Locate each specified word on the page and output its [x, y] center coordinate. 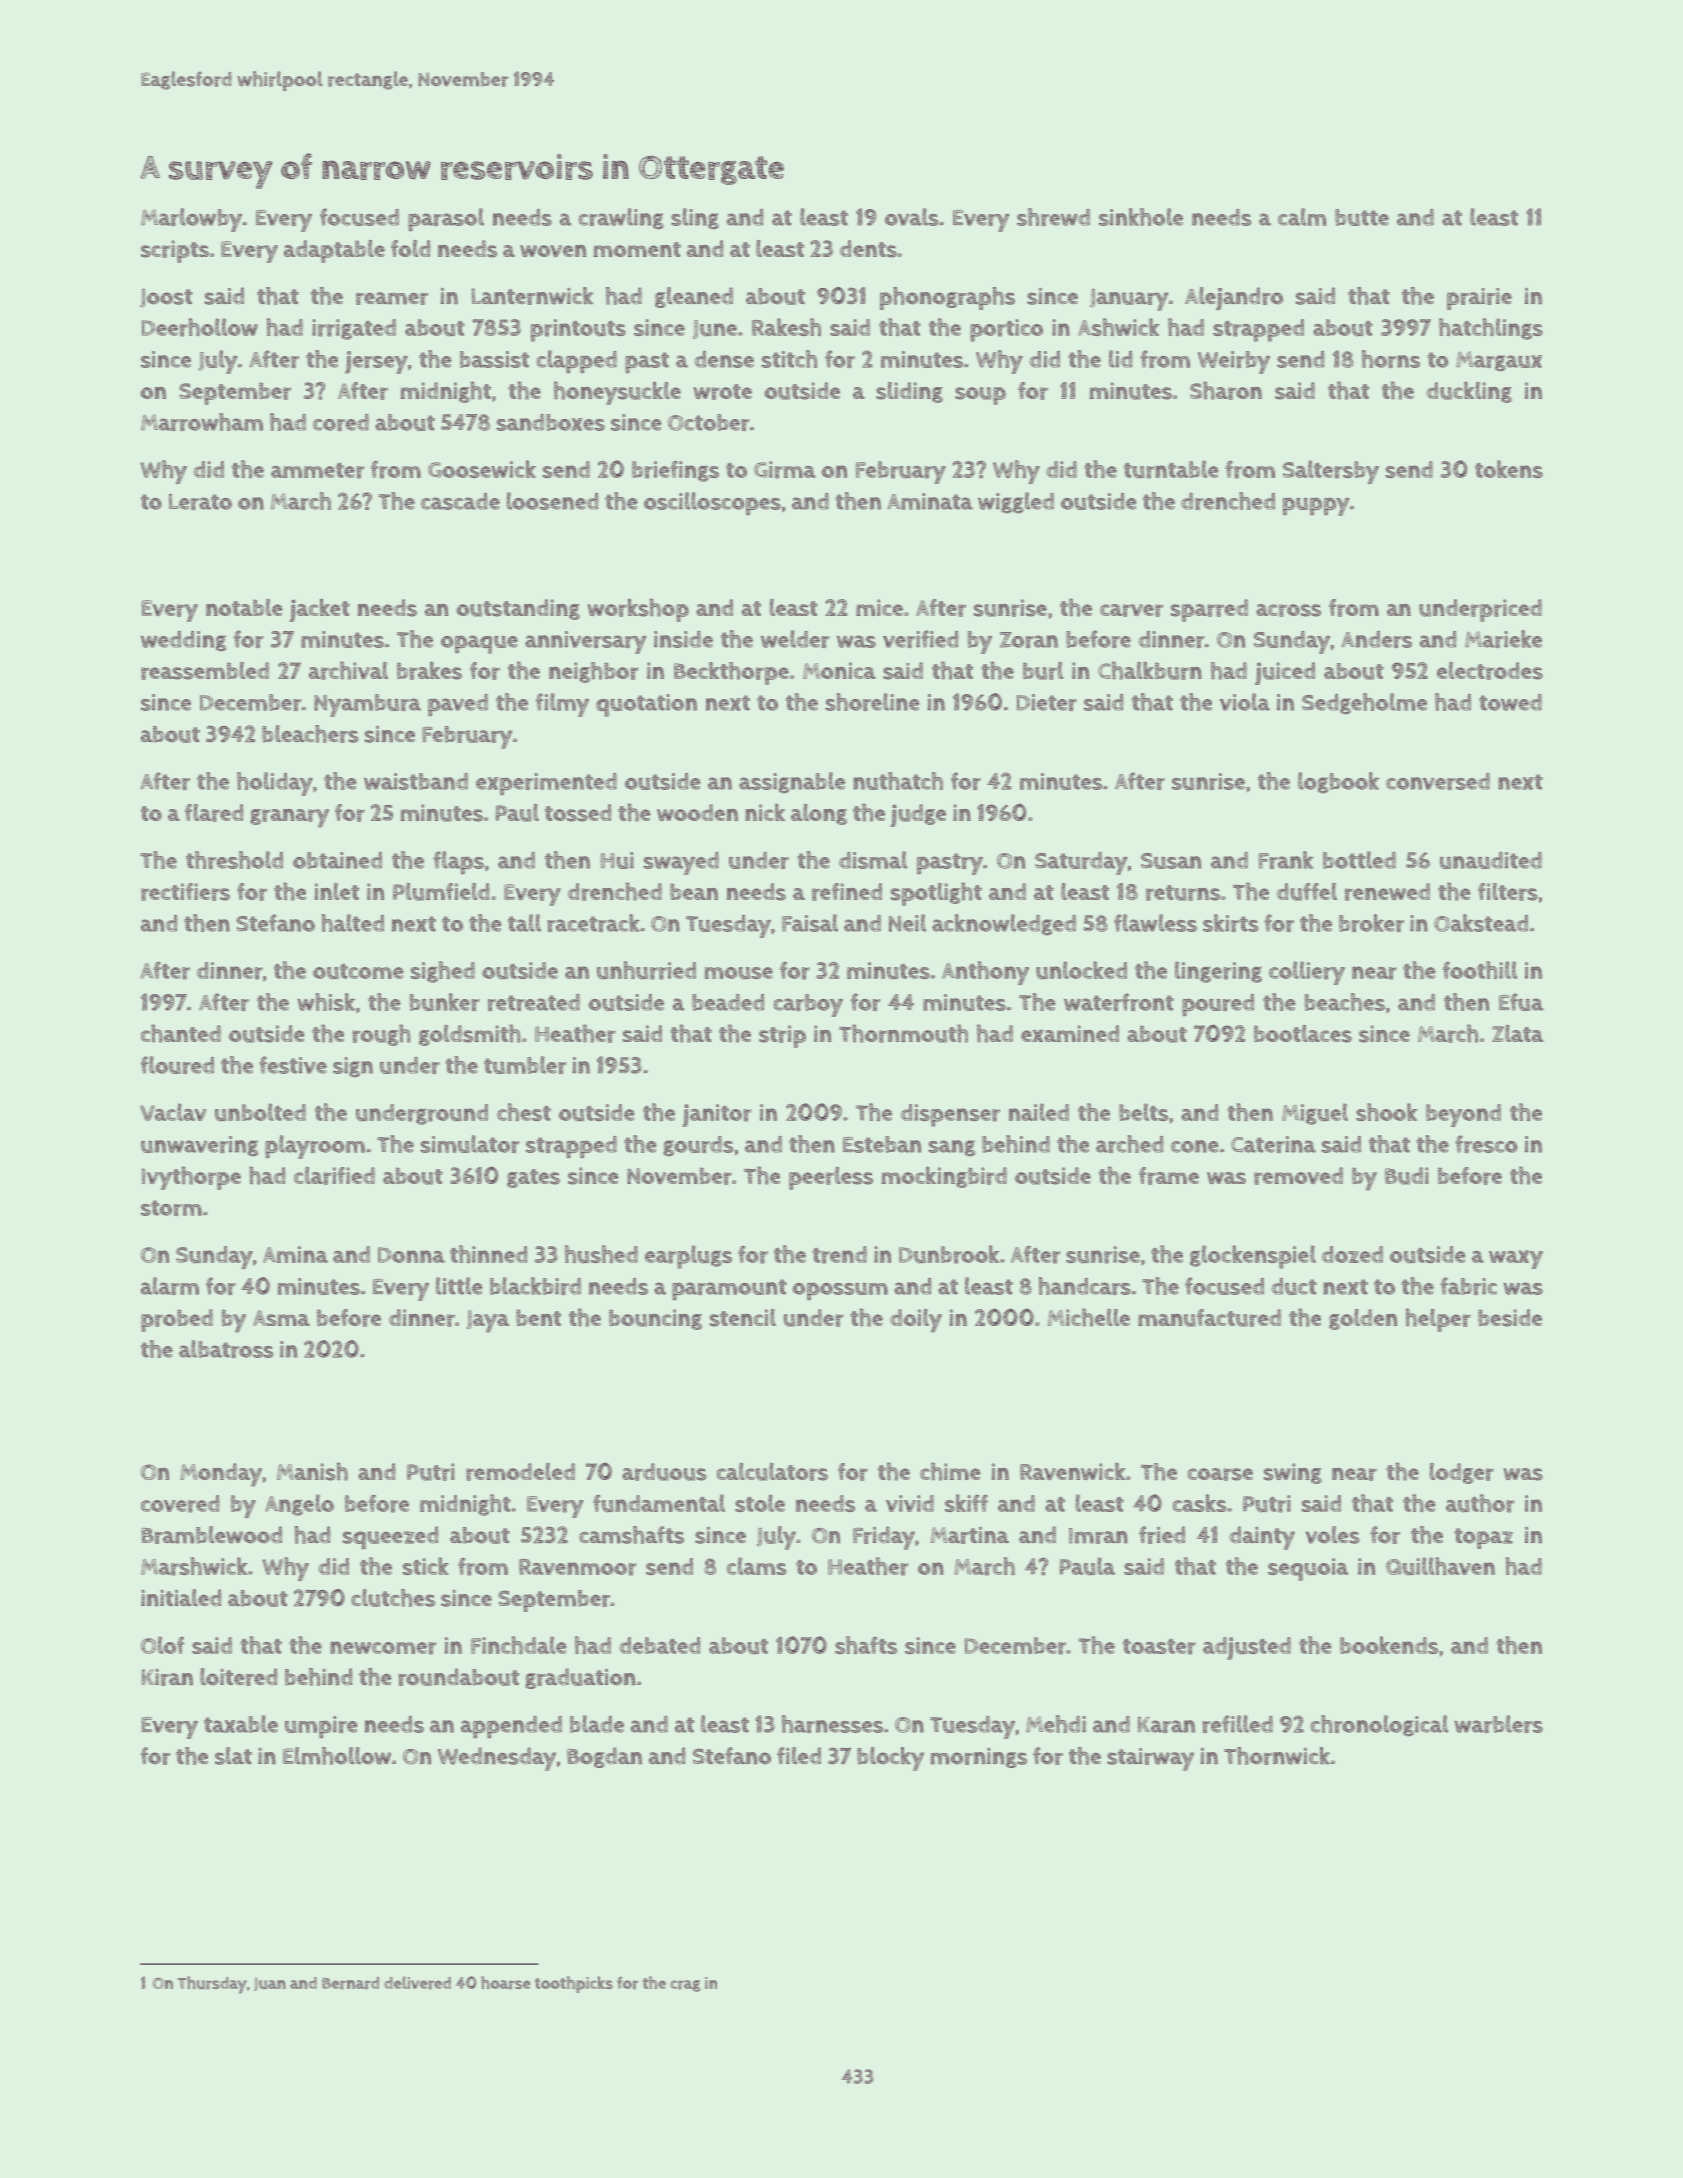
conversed [1438, 781]
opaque [479, 644]
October [708, 422]
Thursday [212, 1985]
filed [799, 1756]
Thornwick [1277, 1756]
